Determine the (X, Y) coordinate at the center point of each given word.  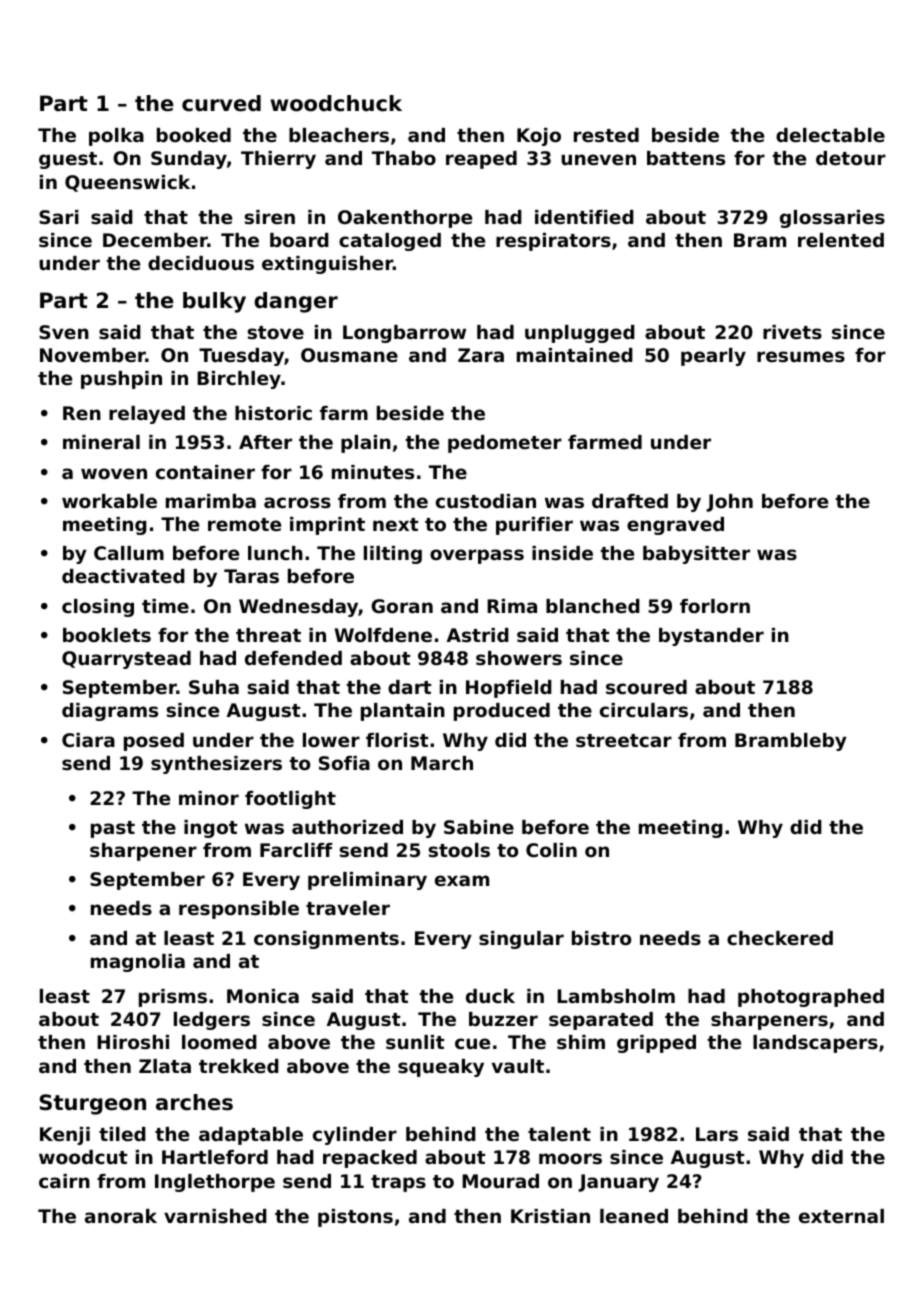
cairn (64, 1181)
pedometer (505, 444)
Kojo (539, 137)
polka (116, 137)
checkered (780, 938)
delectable (830, 135)
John (729, 503)
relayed (147, 415)
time (165, 606)
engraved (675, 526)
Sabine (479, 827)
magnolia (138, 963)
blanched (593, 606)
